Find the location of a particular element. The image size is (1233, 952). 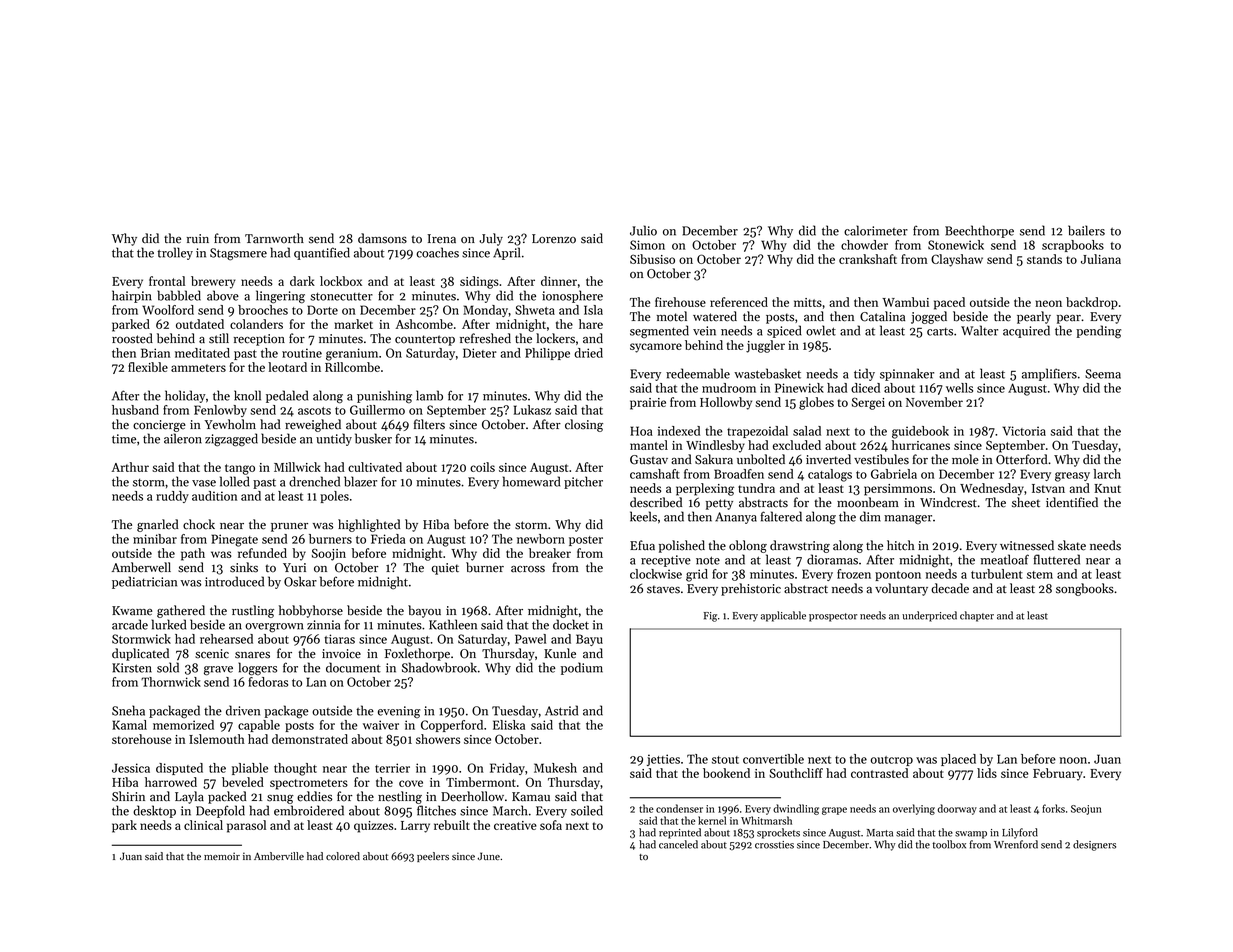

ammeters is located at coordinates (198, 368).
